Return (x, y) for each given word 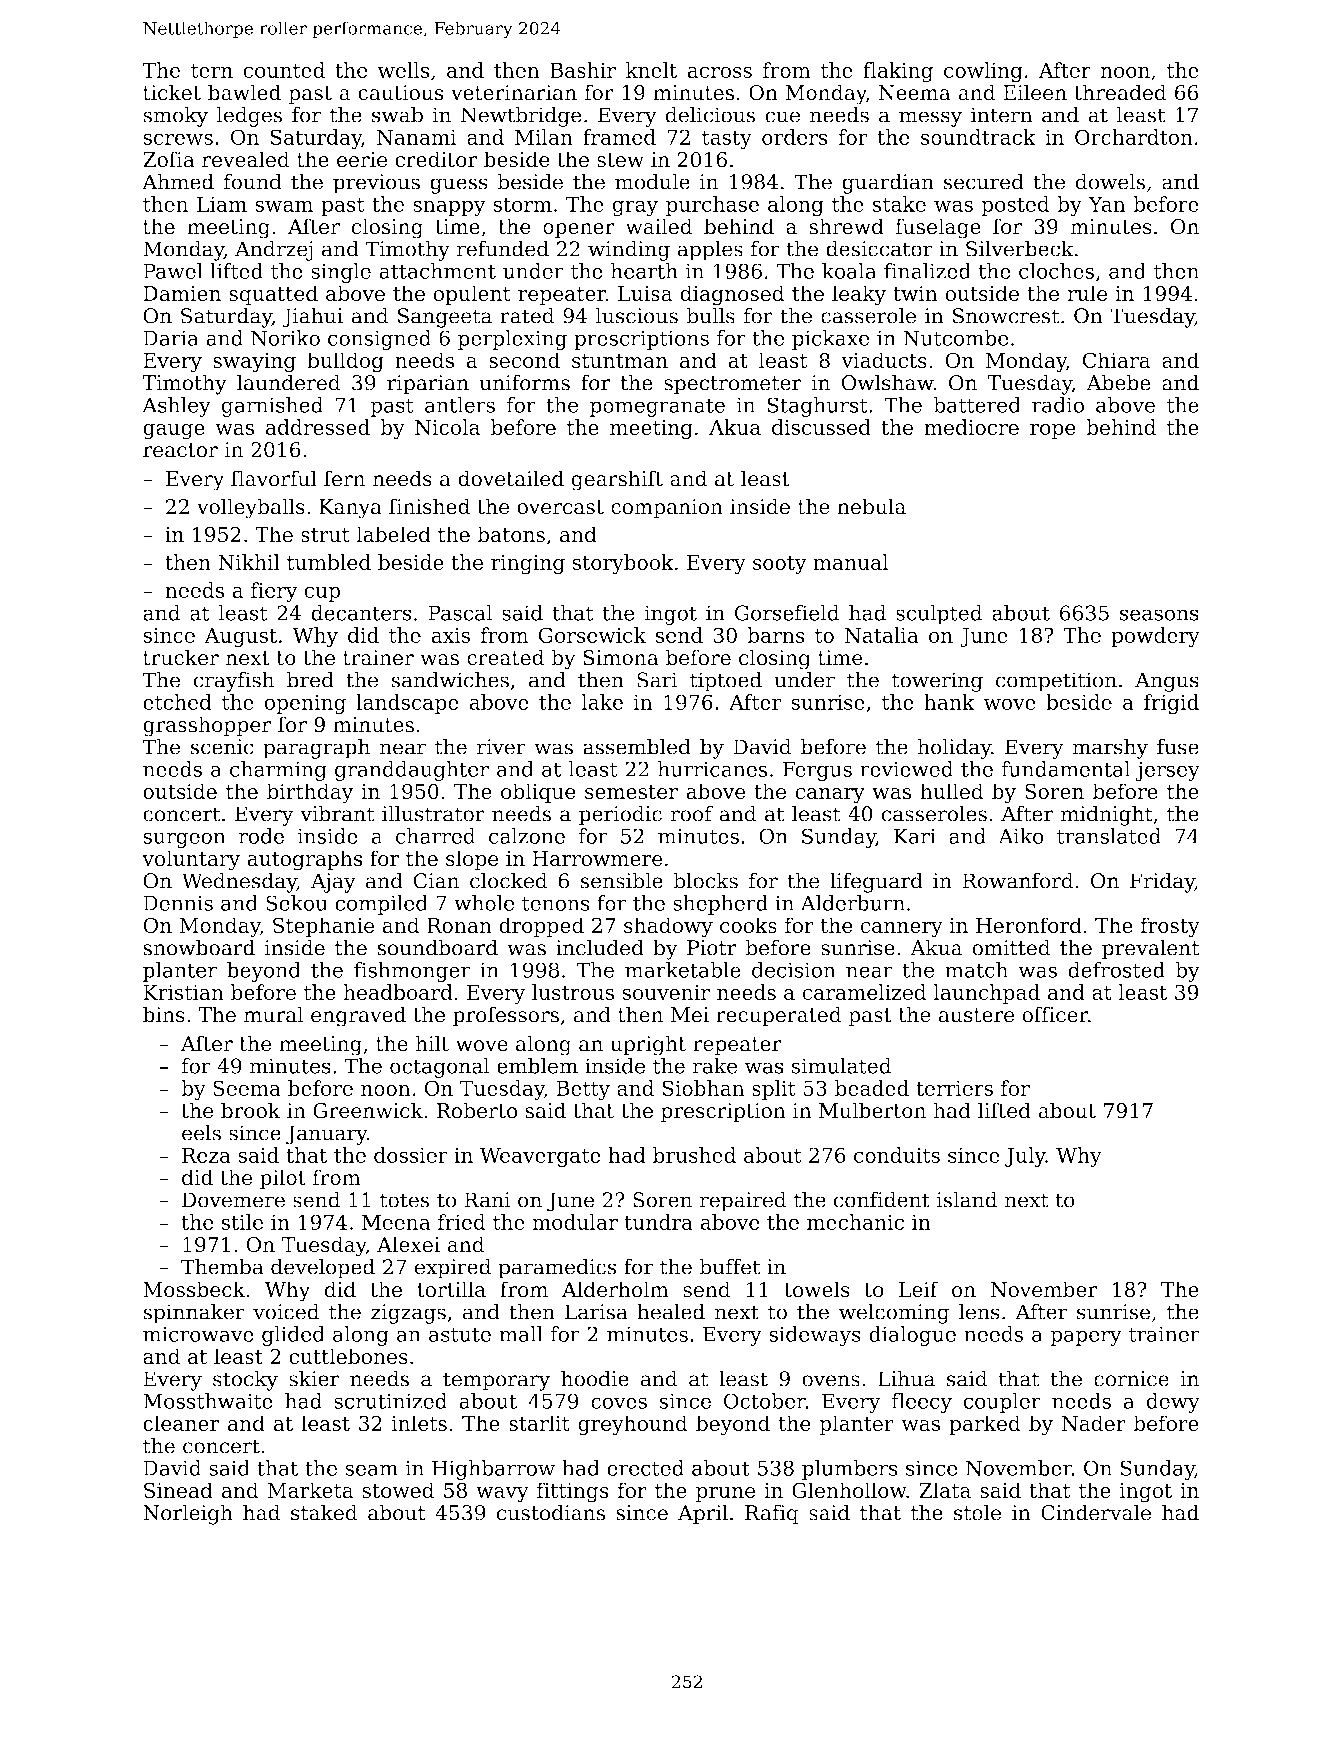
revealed (246, 159)
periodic (620, 815)
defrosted (1116, 970)
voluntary (191, 860)
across (719, 72)
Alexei (408, 1244)
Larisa (596, 1312)
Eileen (1035, 92)
